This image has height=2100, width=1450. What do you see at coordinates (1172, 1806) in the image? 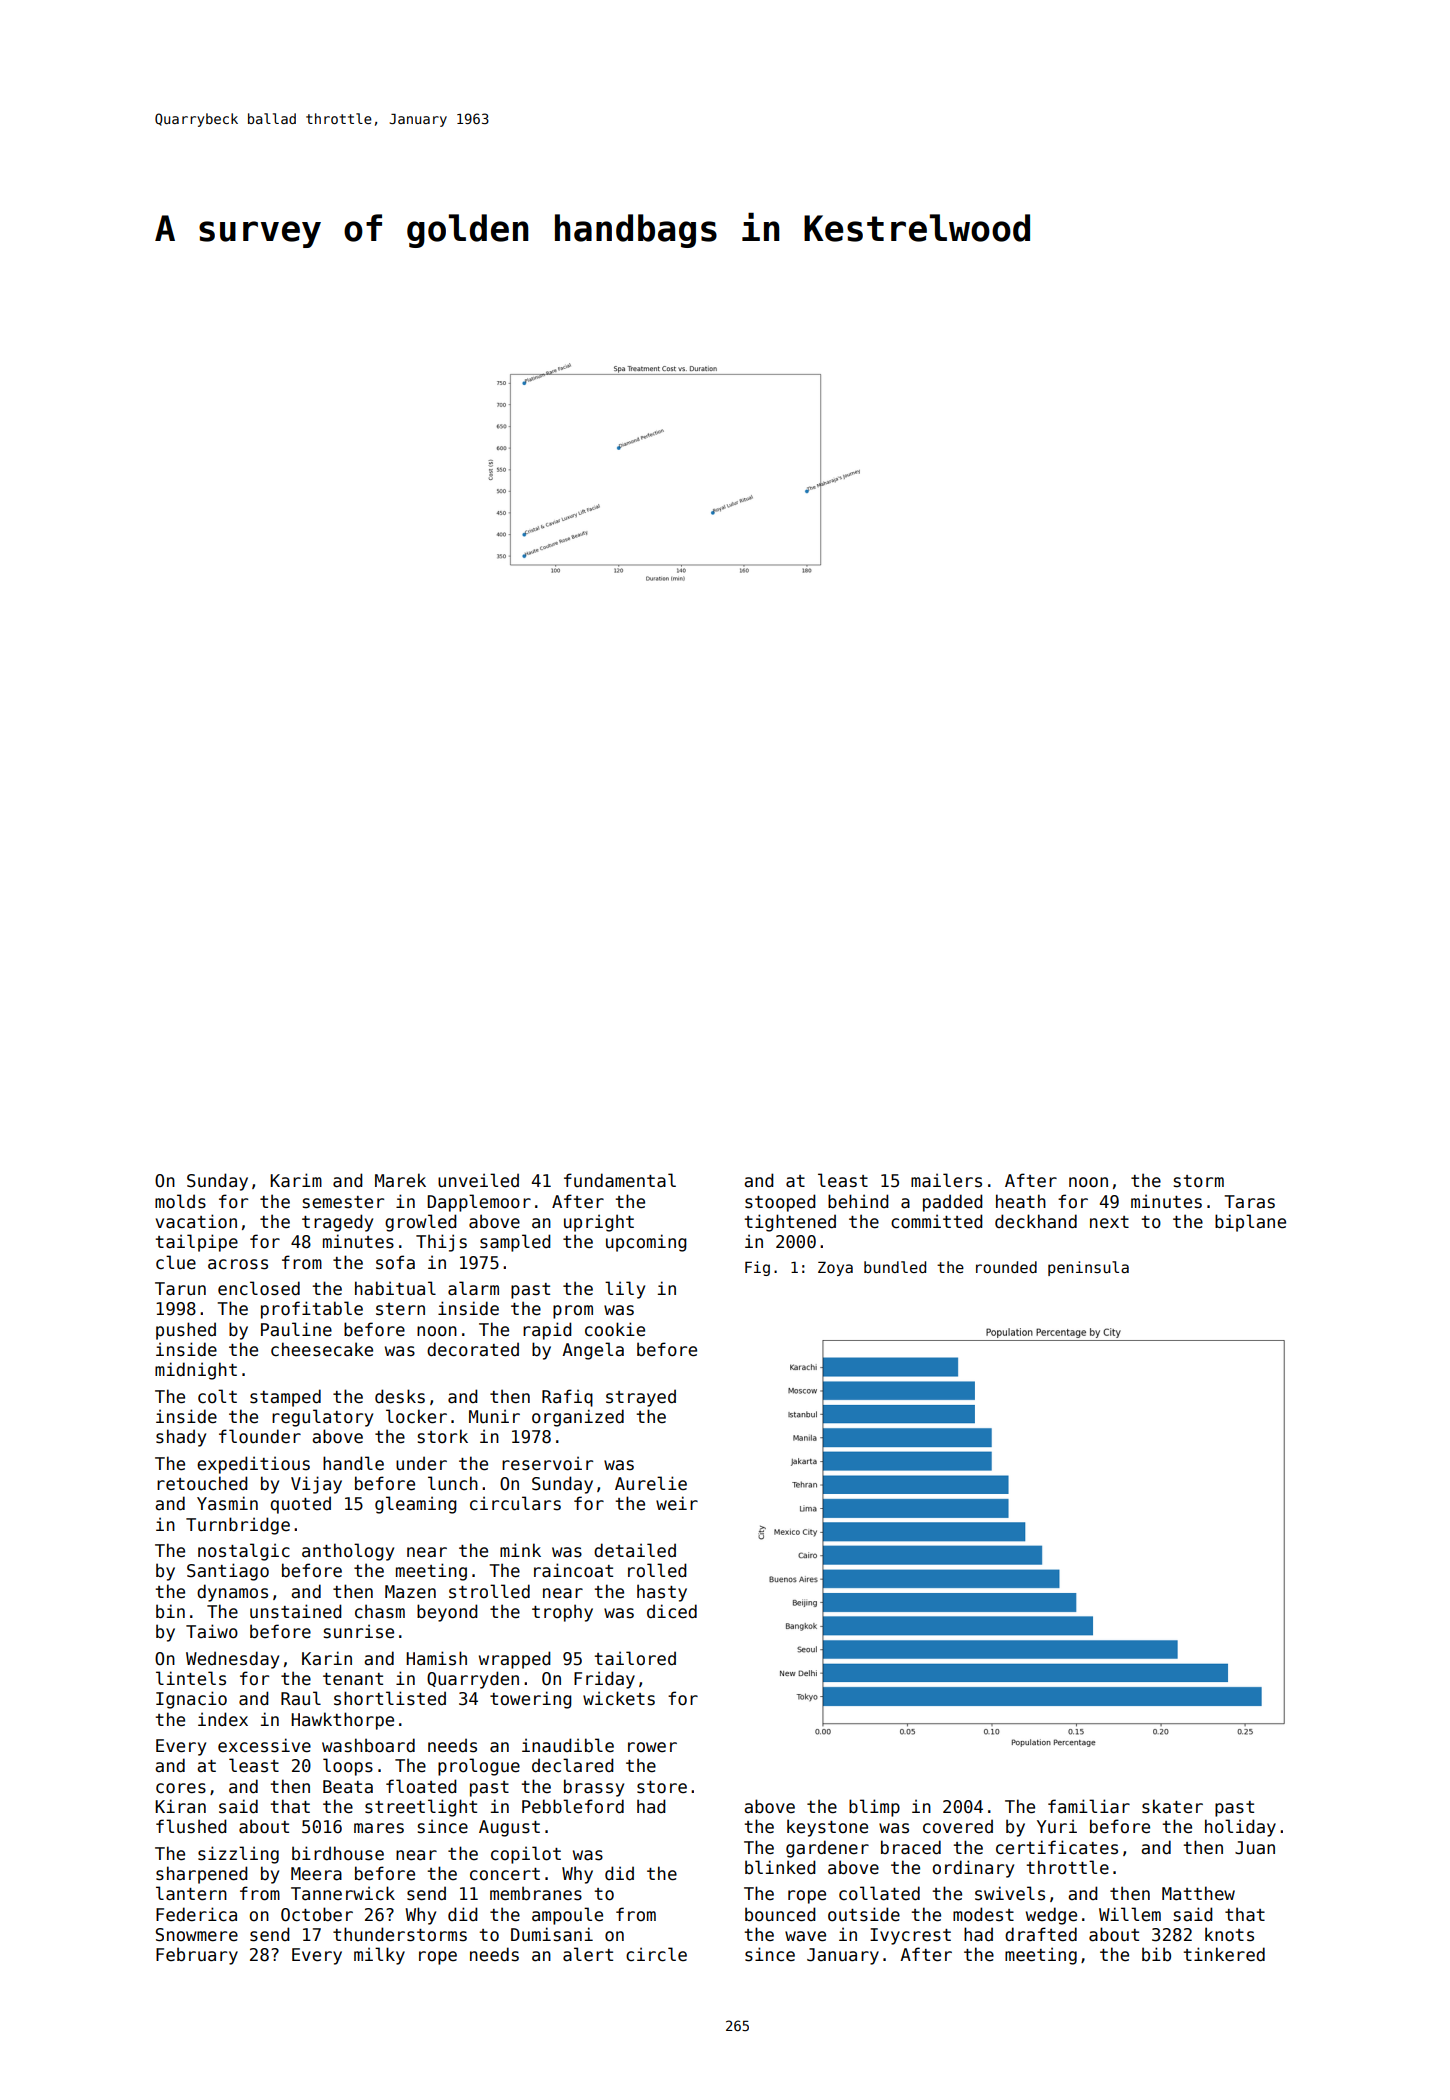
I see `skater` at bounding box center [1172, 1806].
